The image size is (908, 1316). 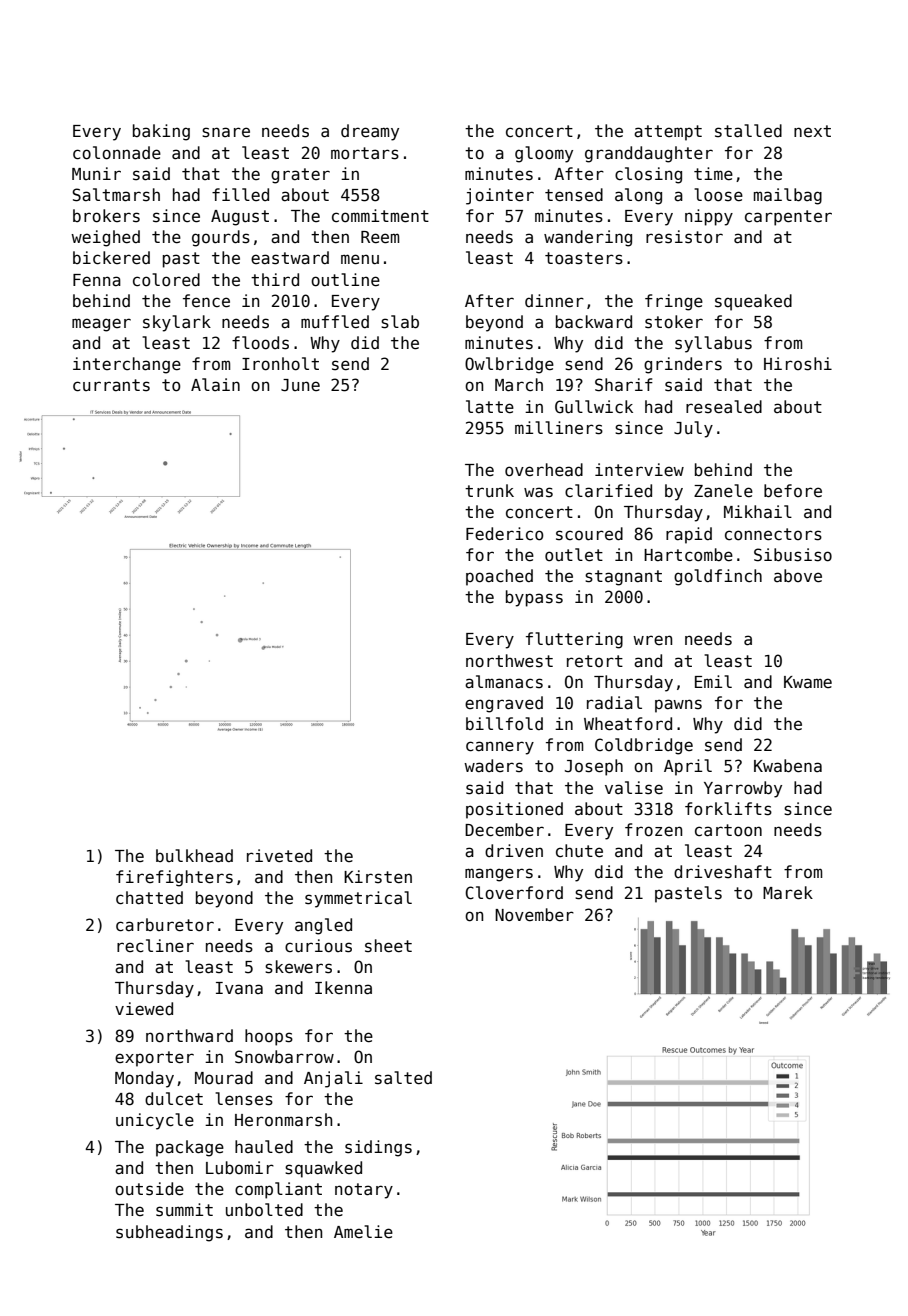 I want to click on Emil, so click(x=713, y=681).
